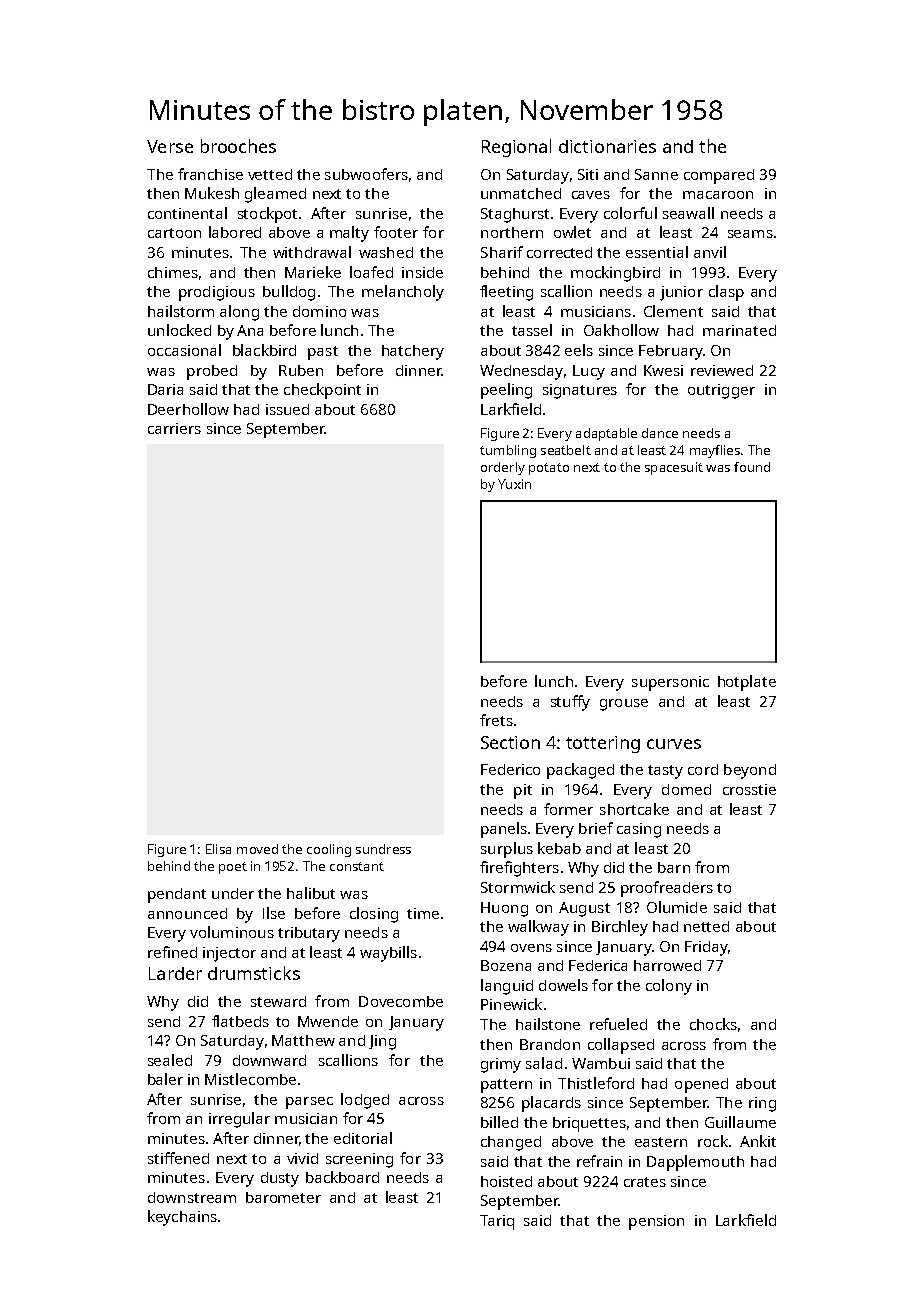 This screenshot has width=924, height=1314. What do you see at coordinates (313, 272) in the screenshot?
I see `Marieke` at bounding box center [313, 272].
